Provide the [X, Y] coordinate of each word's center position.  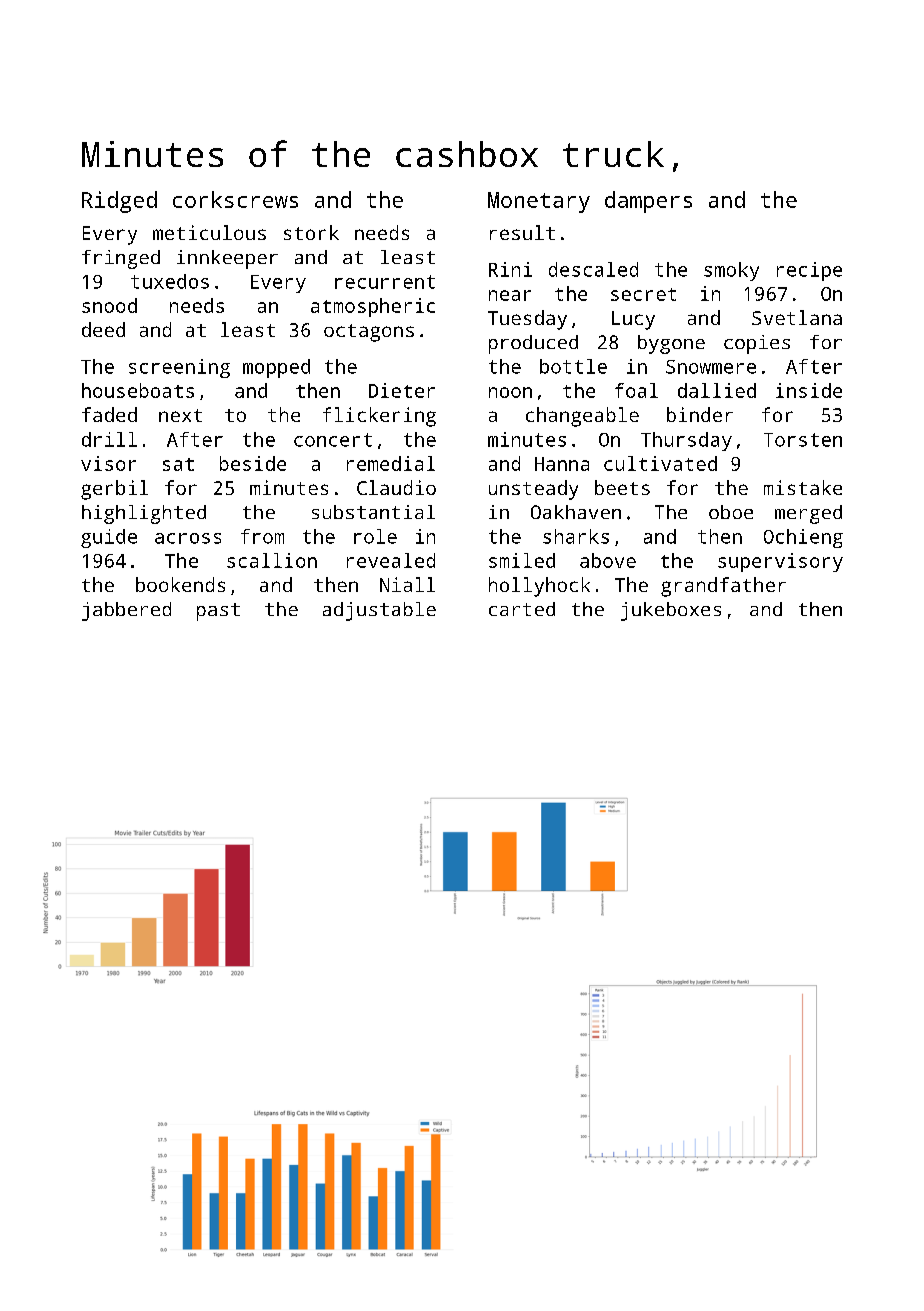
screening [179, 368]
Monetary [539, 202]
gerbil [114, 490]
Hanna [562, 464]
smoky [731, 271]
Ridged [119, 202]
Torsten [803, 440]
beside [253, 463]
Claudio [396, 487]
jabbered [126, 611]
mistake [803, 487]
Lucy [633, 320]
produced [533, 344]
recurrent [385, 282]
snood [109, 305]
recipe [809, 271]
